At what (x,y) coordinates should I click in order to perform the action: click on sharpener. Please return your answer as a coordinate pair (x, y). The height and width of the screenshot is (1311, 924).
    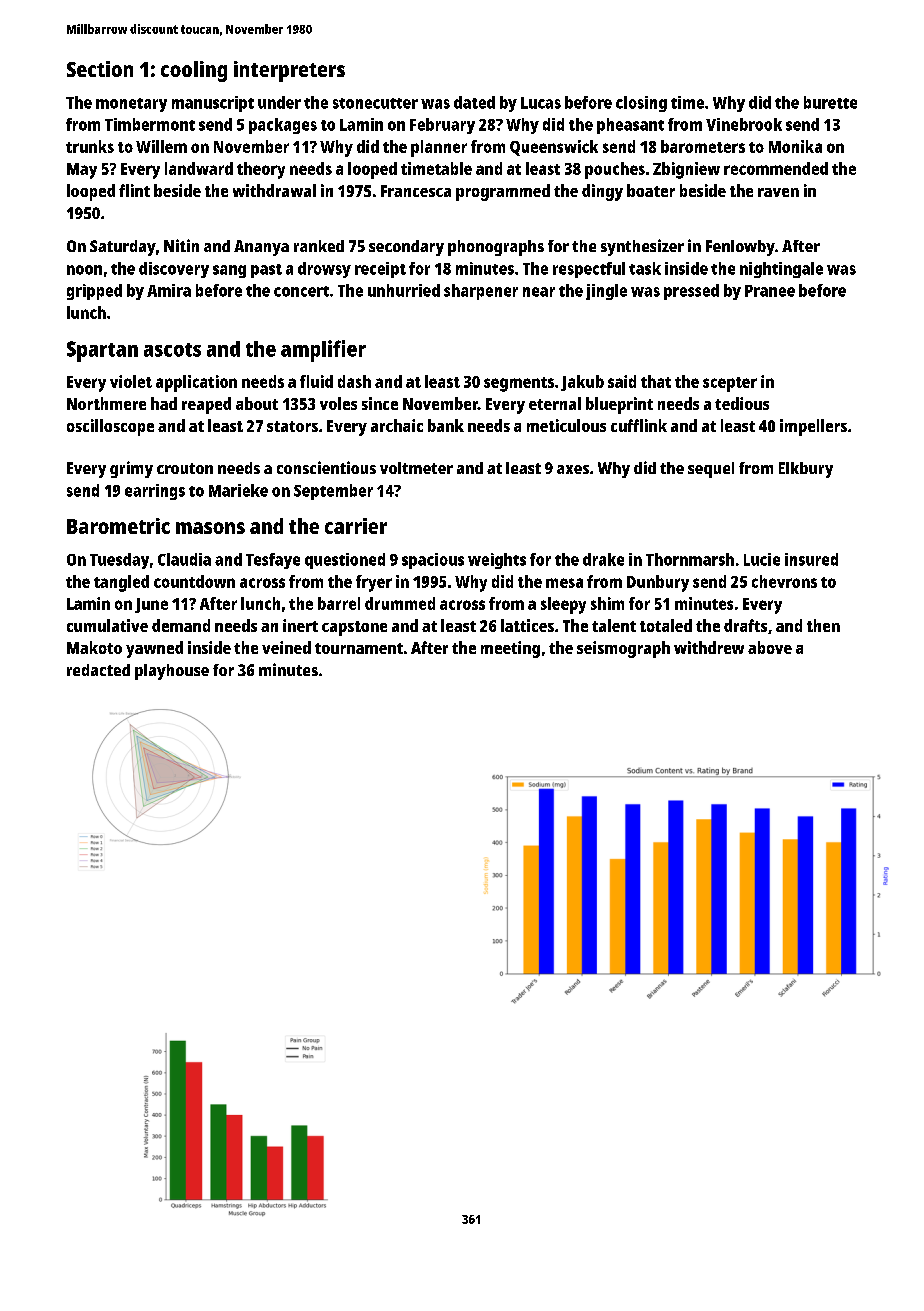
    Looking at the image, I should click on (481, 292).
